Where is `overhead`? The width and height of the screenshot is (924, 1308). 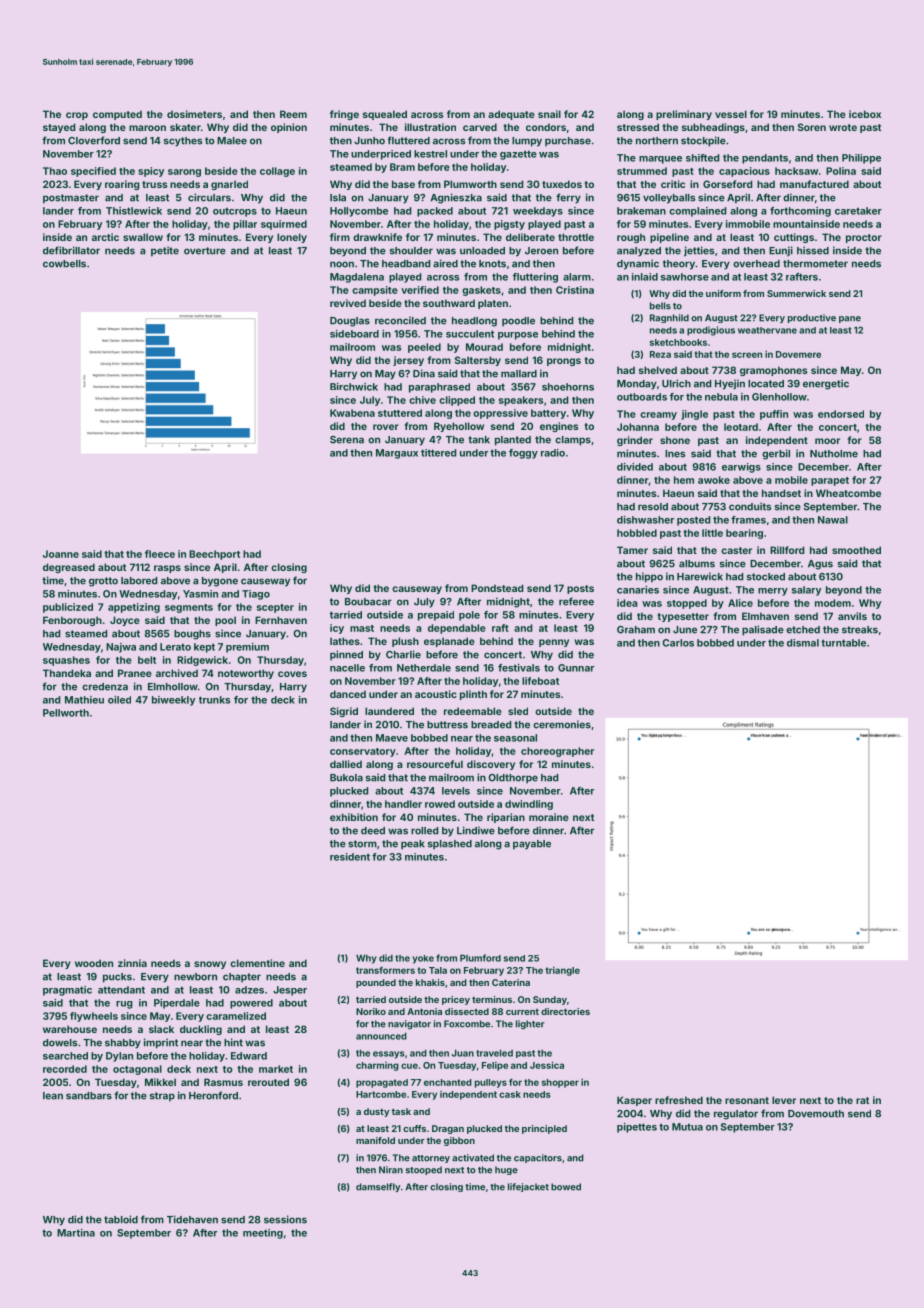 overhead is located at coordinates (756, 264).
